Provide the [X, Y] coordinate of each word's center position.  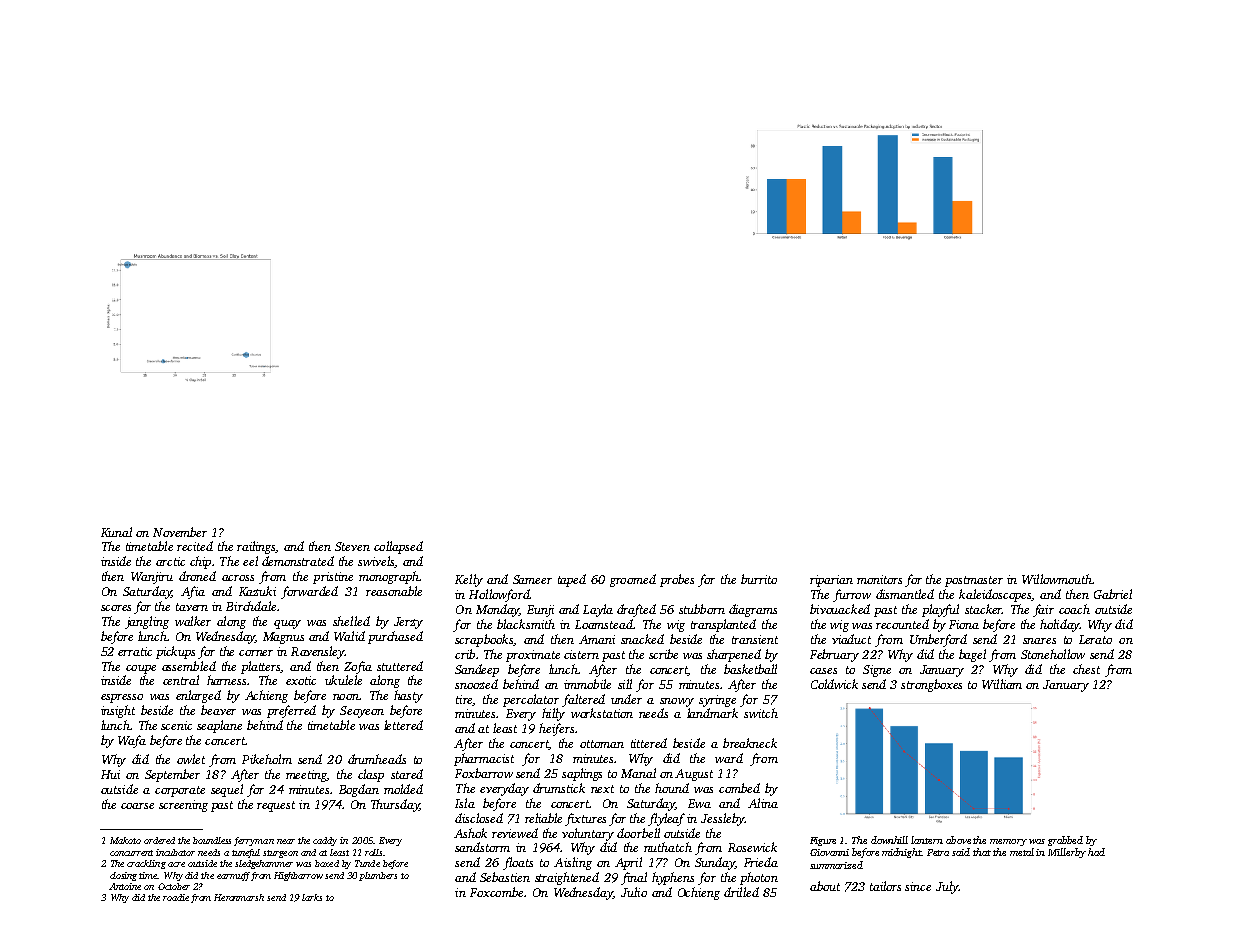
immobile [587, 684]
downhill [889, 840]
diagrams [753, 610]
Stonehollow [1053, 654]
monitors [879, 579]
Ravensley [318, 652]
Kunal [116, 532]
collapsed [398, 547]
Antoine [125, 886]
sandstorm [482, 847]
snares [1039, 641]
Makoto [125, 840]
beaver [218, 710]
